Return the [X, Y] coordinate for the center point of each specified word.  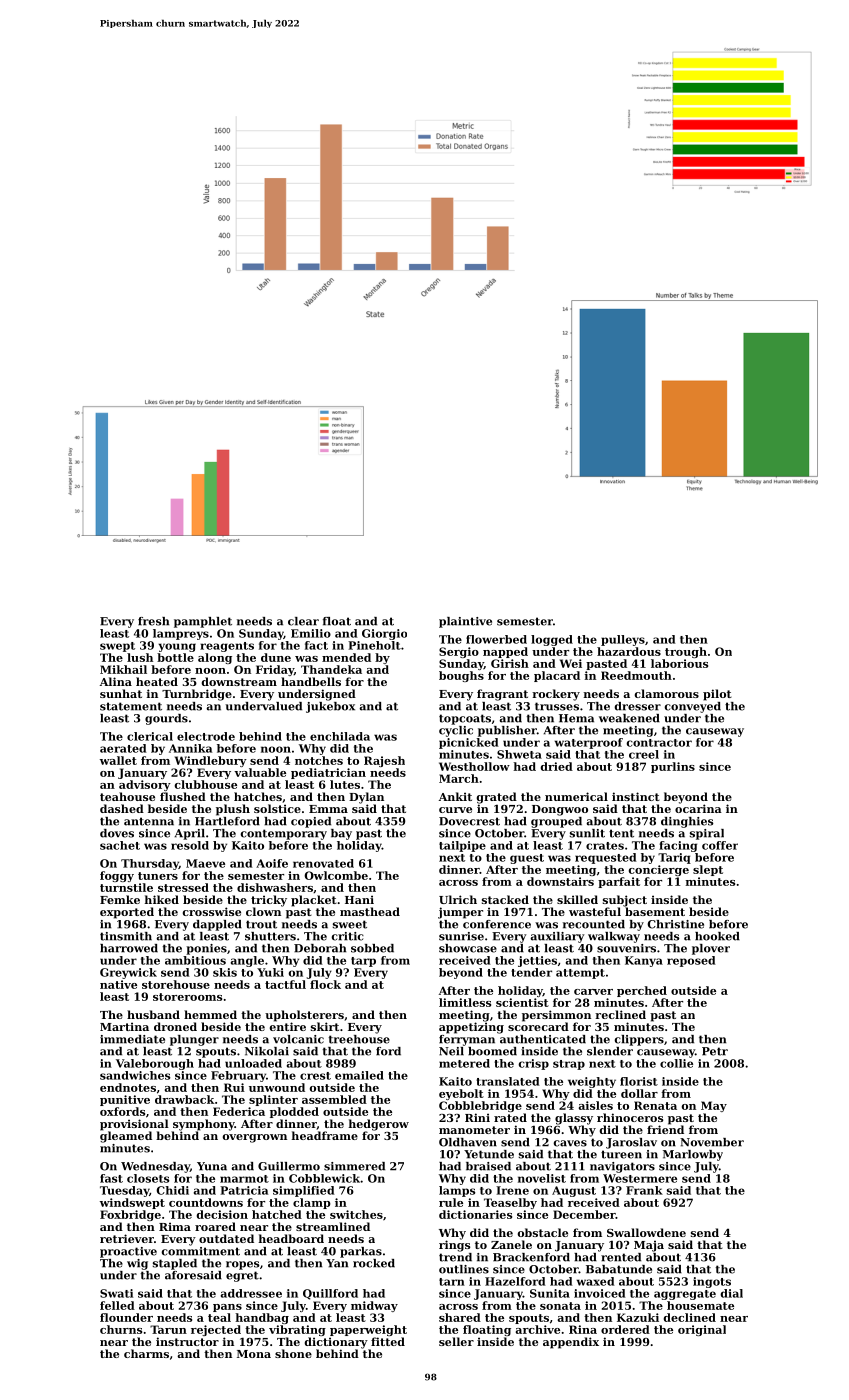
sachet [120, 845]
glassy [574, 1119]
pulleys [623, 640]
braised [488, 1166]
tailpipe [462, 846]
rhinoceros [630, 1117]
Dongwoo [560, 810]
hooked [717, 936]
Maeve [205, 863]
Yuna [212, 1166]
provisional [134, 1125]
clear [303, 621]
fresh [153, 621]
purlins [673, 767]
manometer [474, 1130]
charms [146, 1353]
